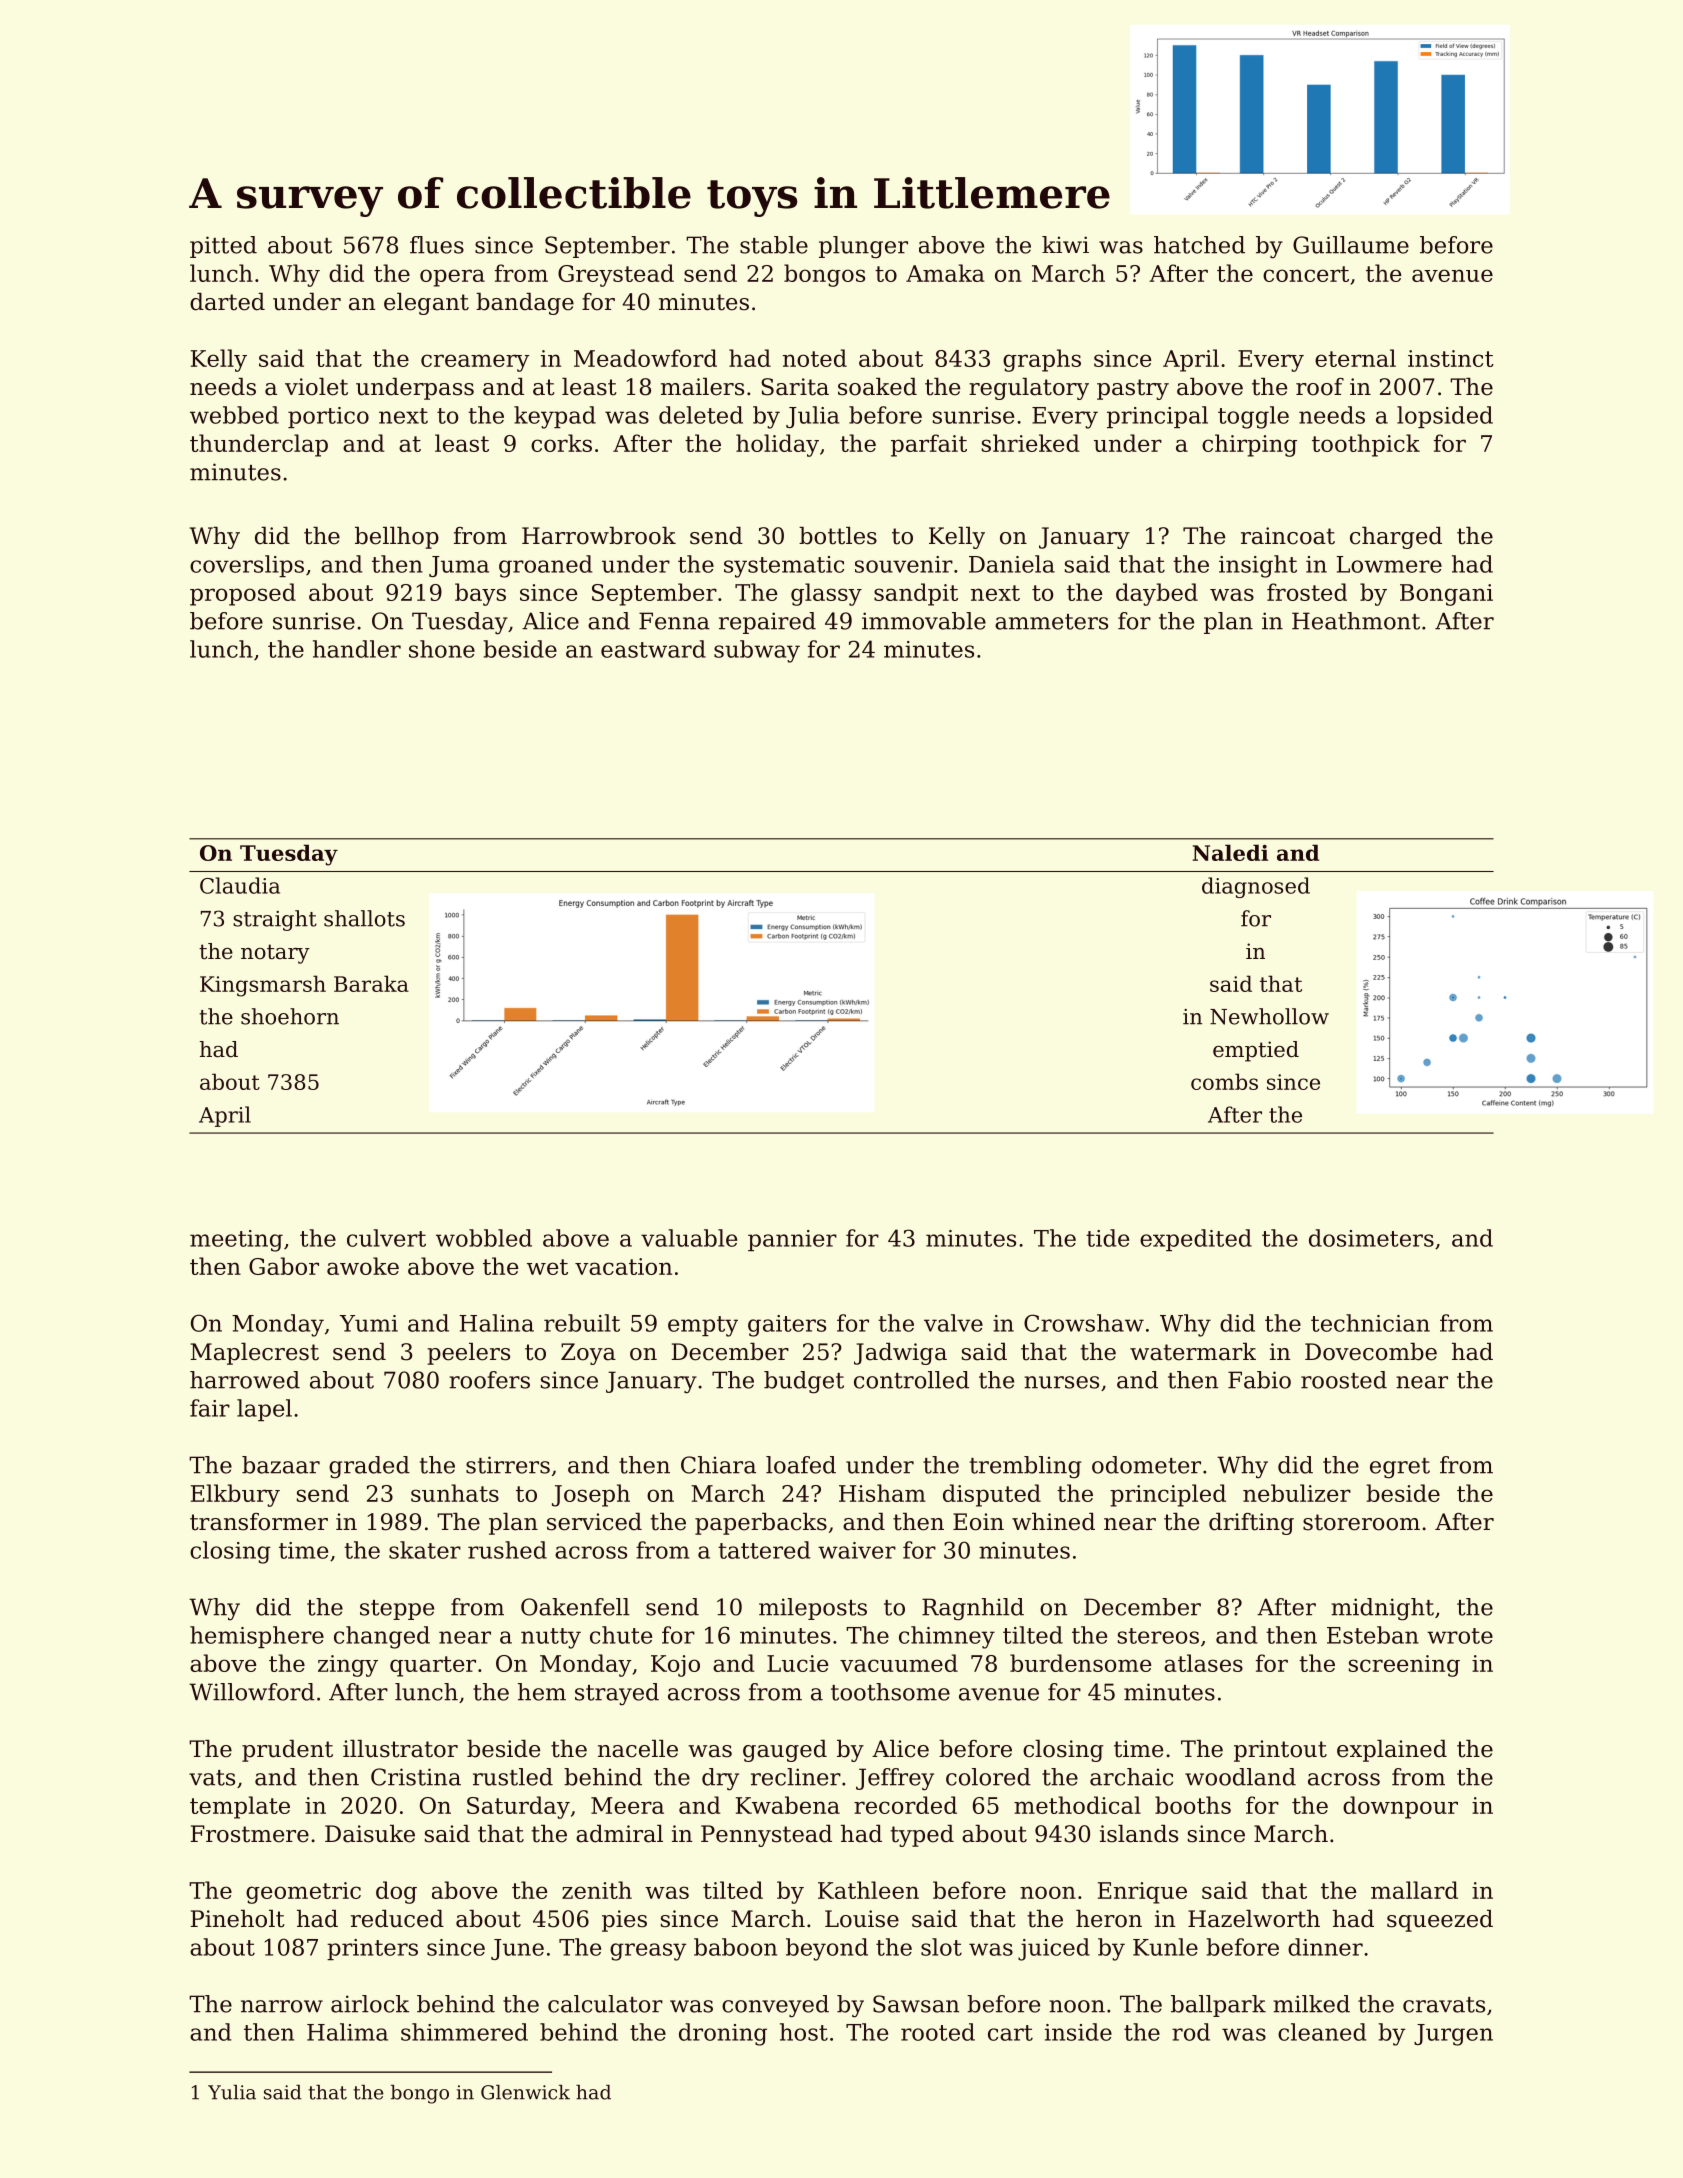 This screenshot has width=1683, height=2178. What do you see at coordinates (223, 247) in the screenshot?
I see `pitted` at bounding box center [223, 247].
